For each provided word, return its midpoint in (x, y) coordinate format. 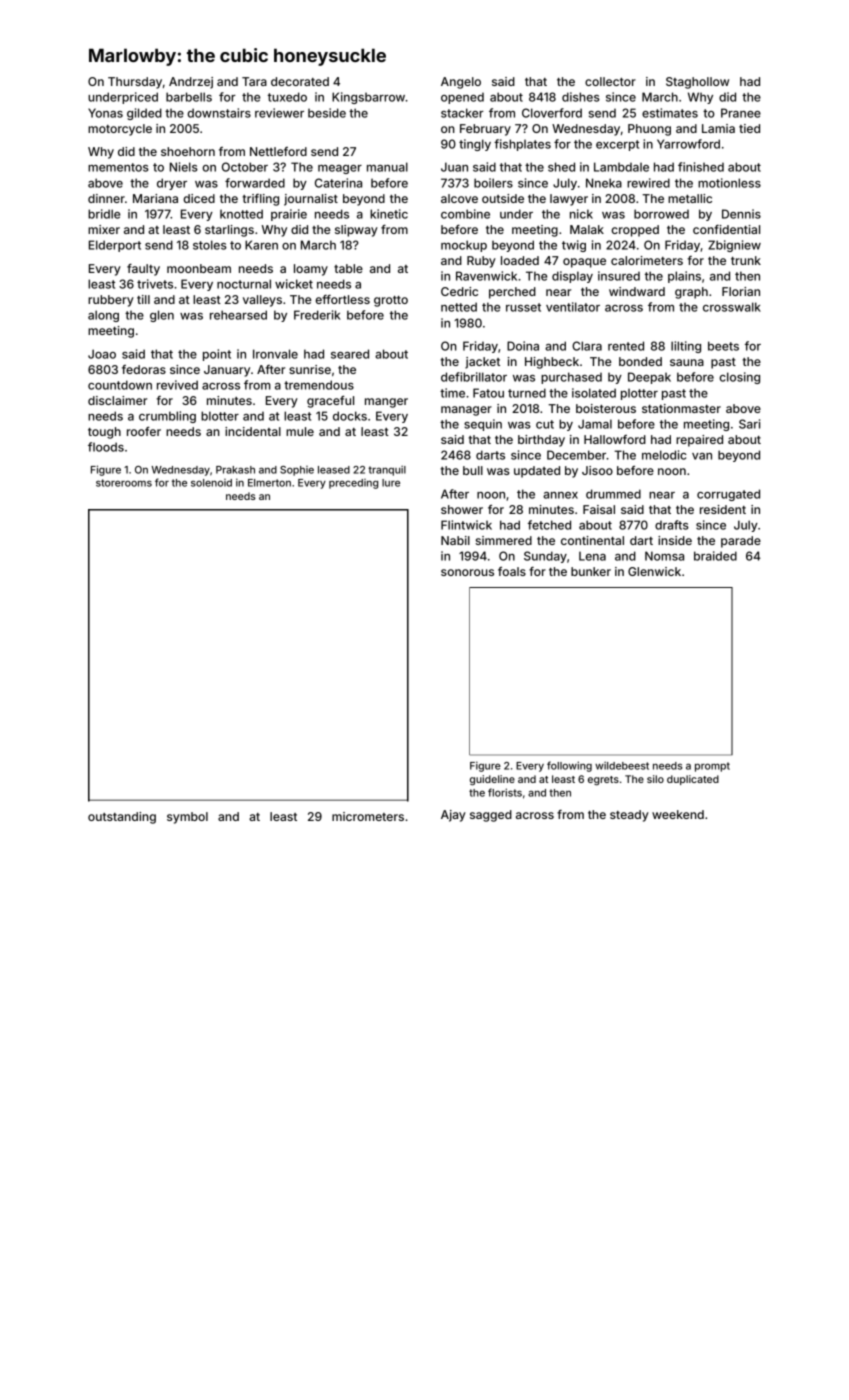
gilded (144, 114)
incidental (253, 431)
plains (684, 277)
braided (715, 556)
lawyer (569, 200)
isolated (594, 393)
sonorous (467, 572)
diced (199, 198)
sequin (483, 425)
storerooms (124, 483)
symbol (187, 818)
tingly (475, 145)
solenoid (211, 483)
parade (741, 542)
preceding (353, 484)
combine (465, 214)
